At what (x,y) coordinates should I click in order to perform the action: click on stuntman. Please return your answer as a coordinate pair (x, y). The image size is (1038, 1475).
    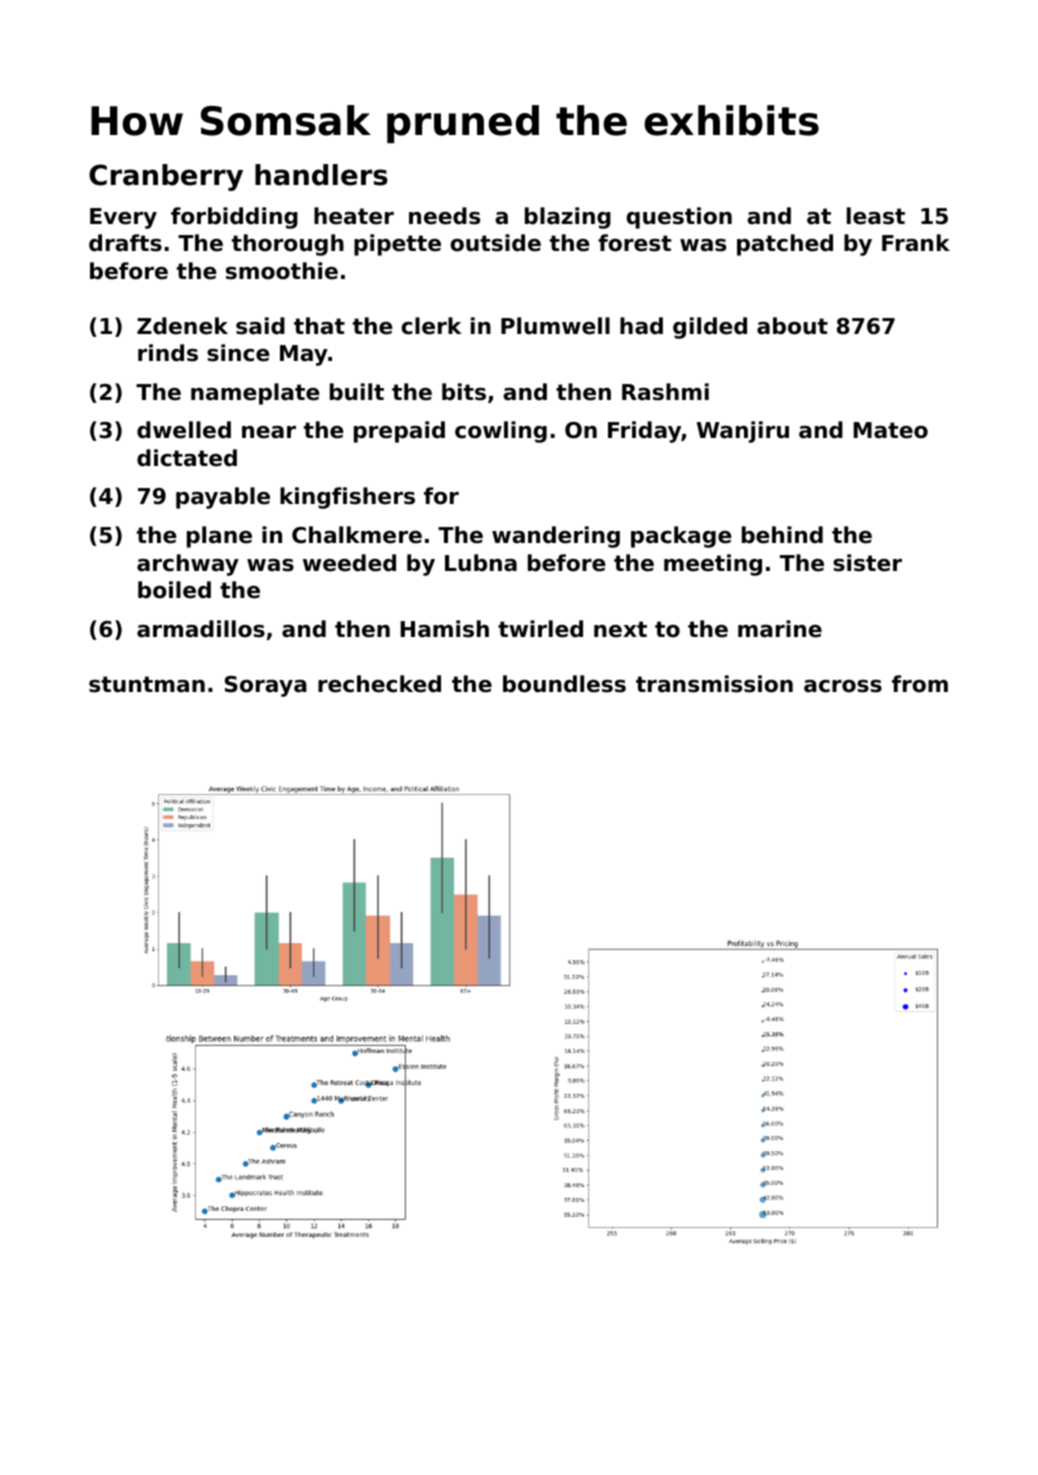
    Looking at the image, I should click on (147, 684).
